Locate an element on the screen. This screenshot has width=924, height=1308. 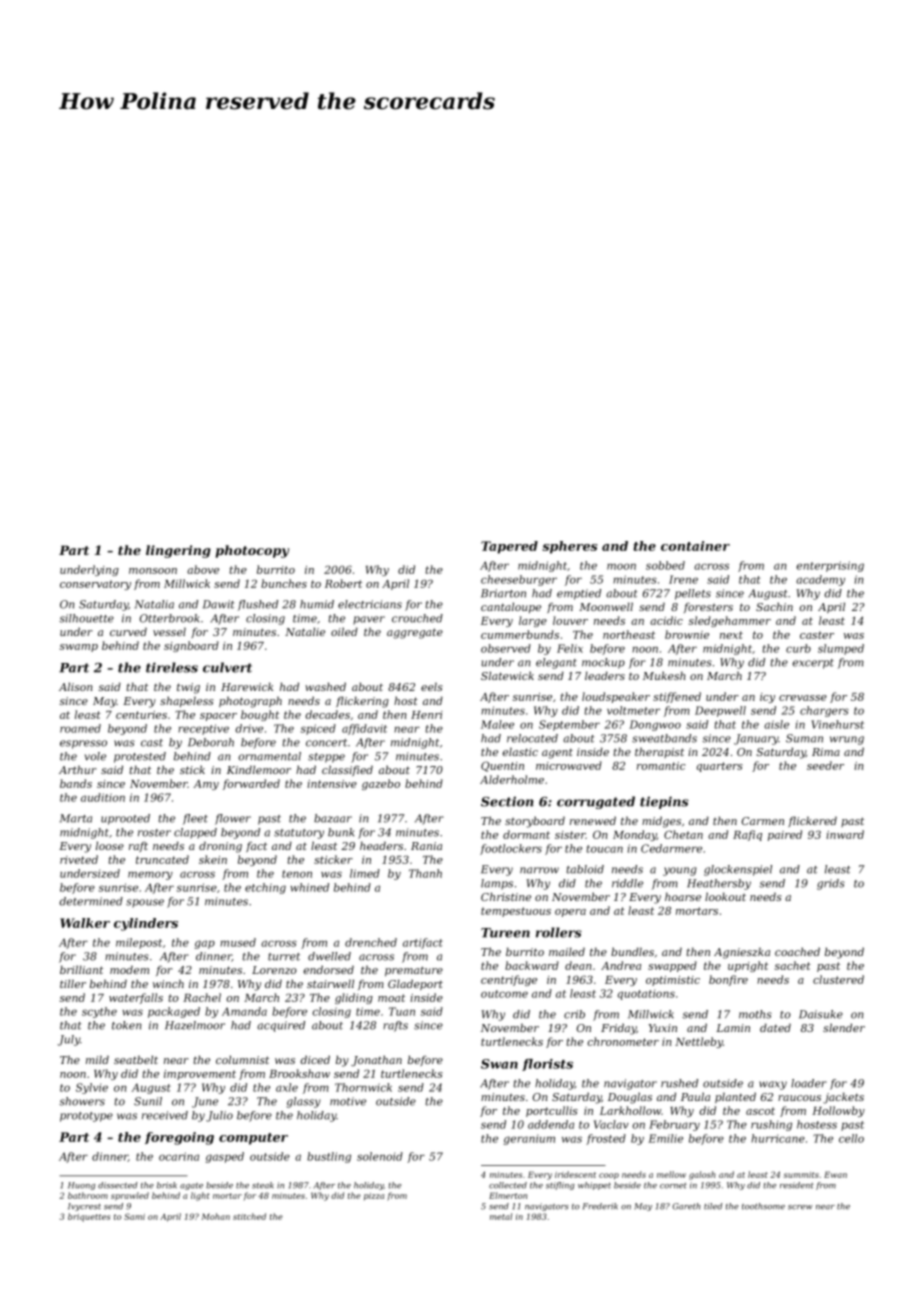
foresters is located at coordinates (708, 608).
